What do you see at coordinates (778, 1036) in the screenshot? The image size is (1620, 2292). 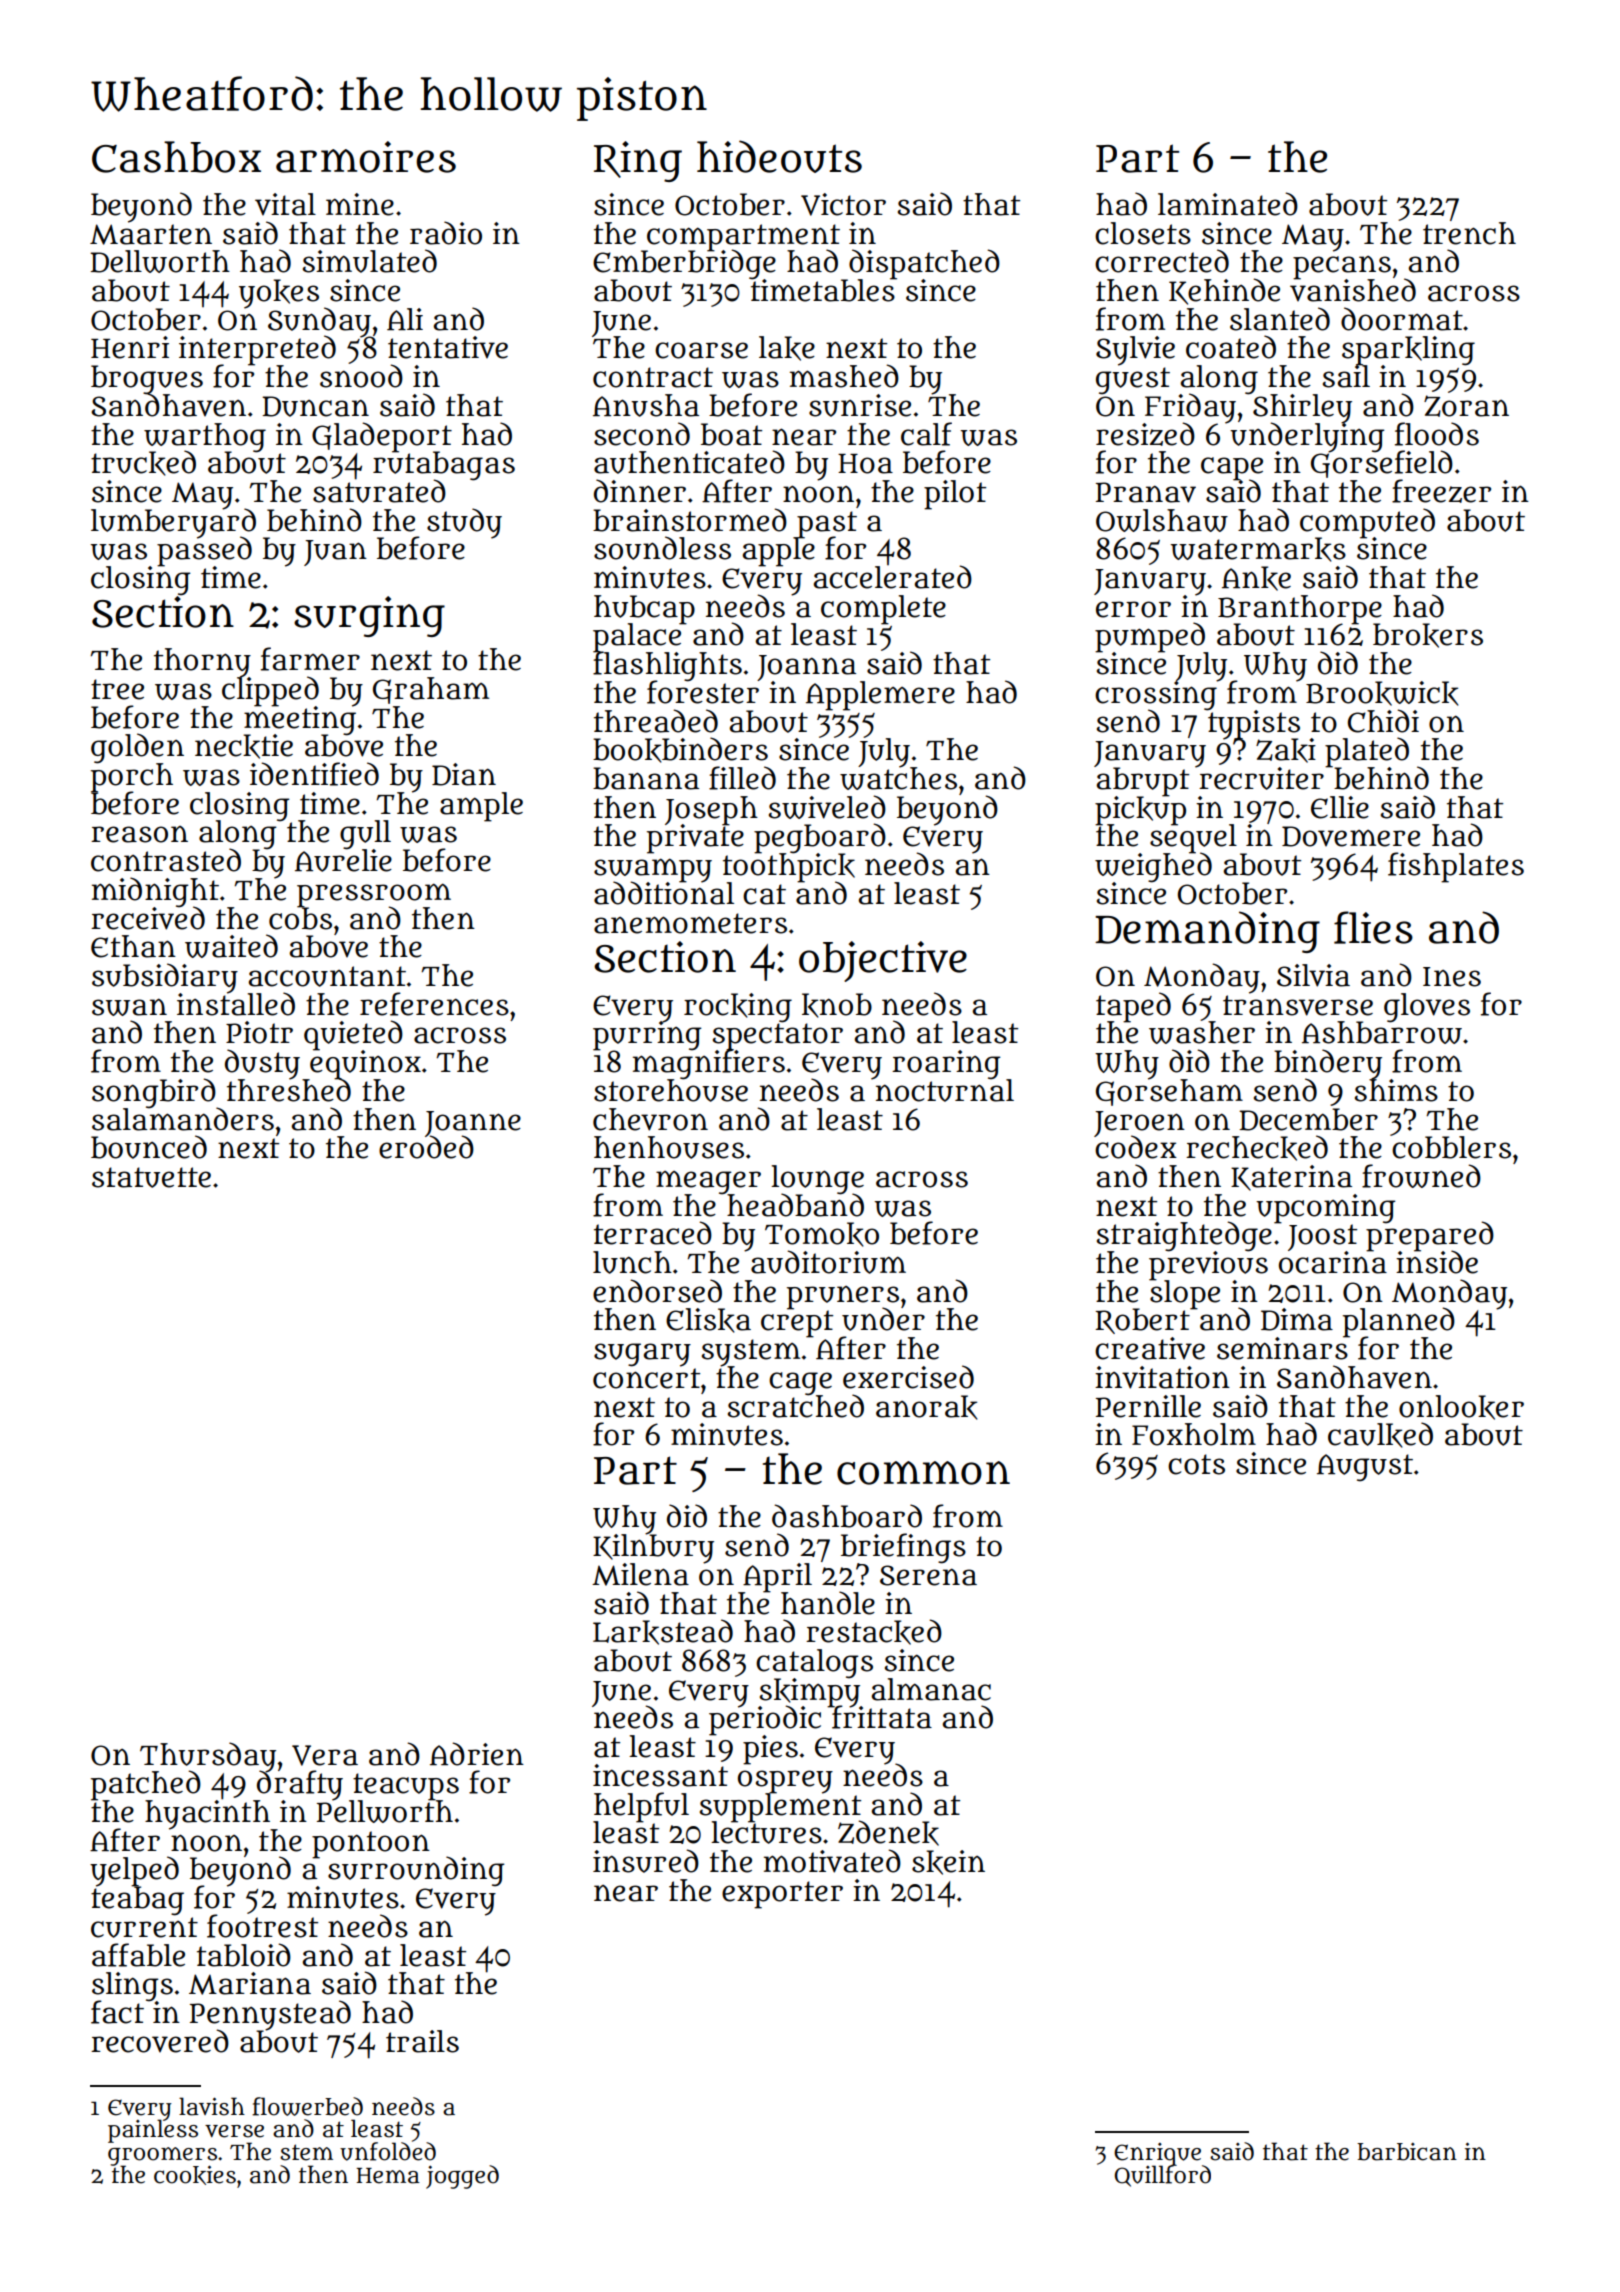 I see `spectator` at bounding box center [778, 1036].
